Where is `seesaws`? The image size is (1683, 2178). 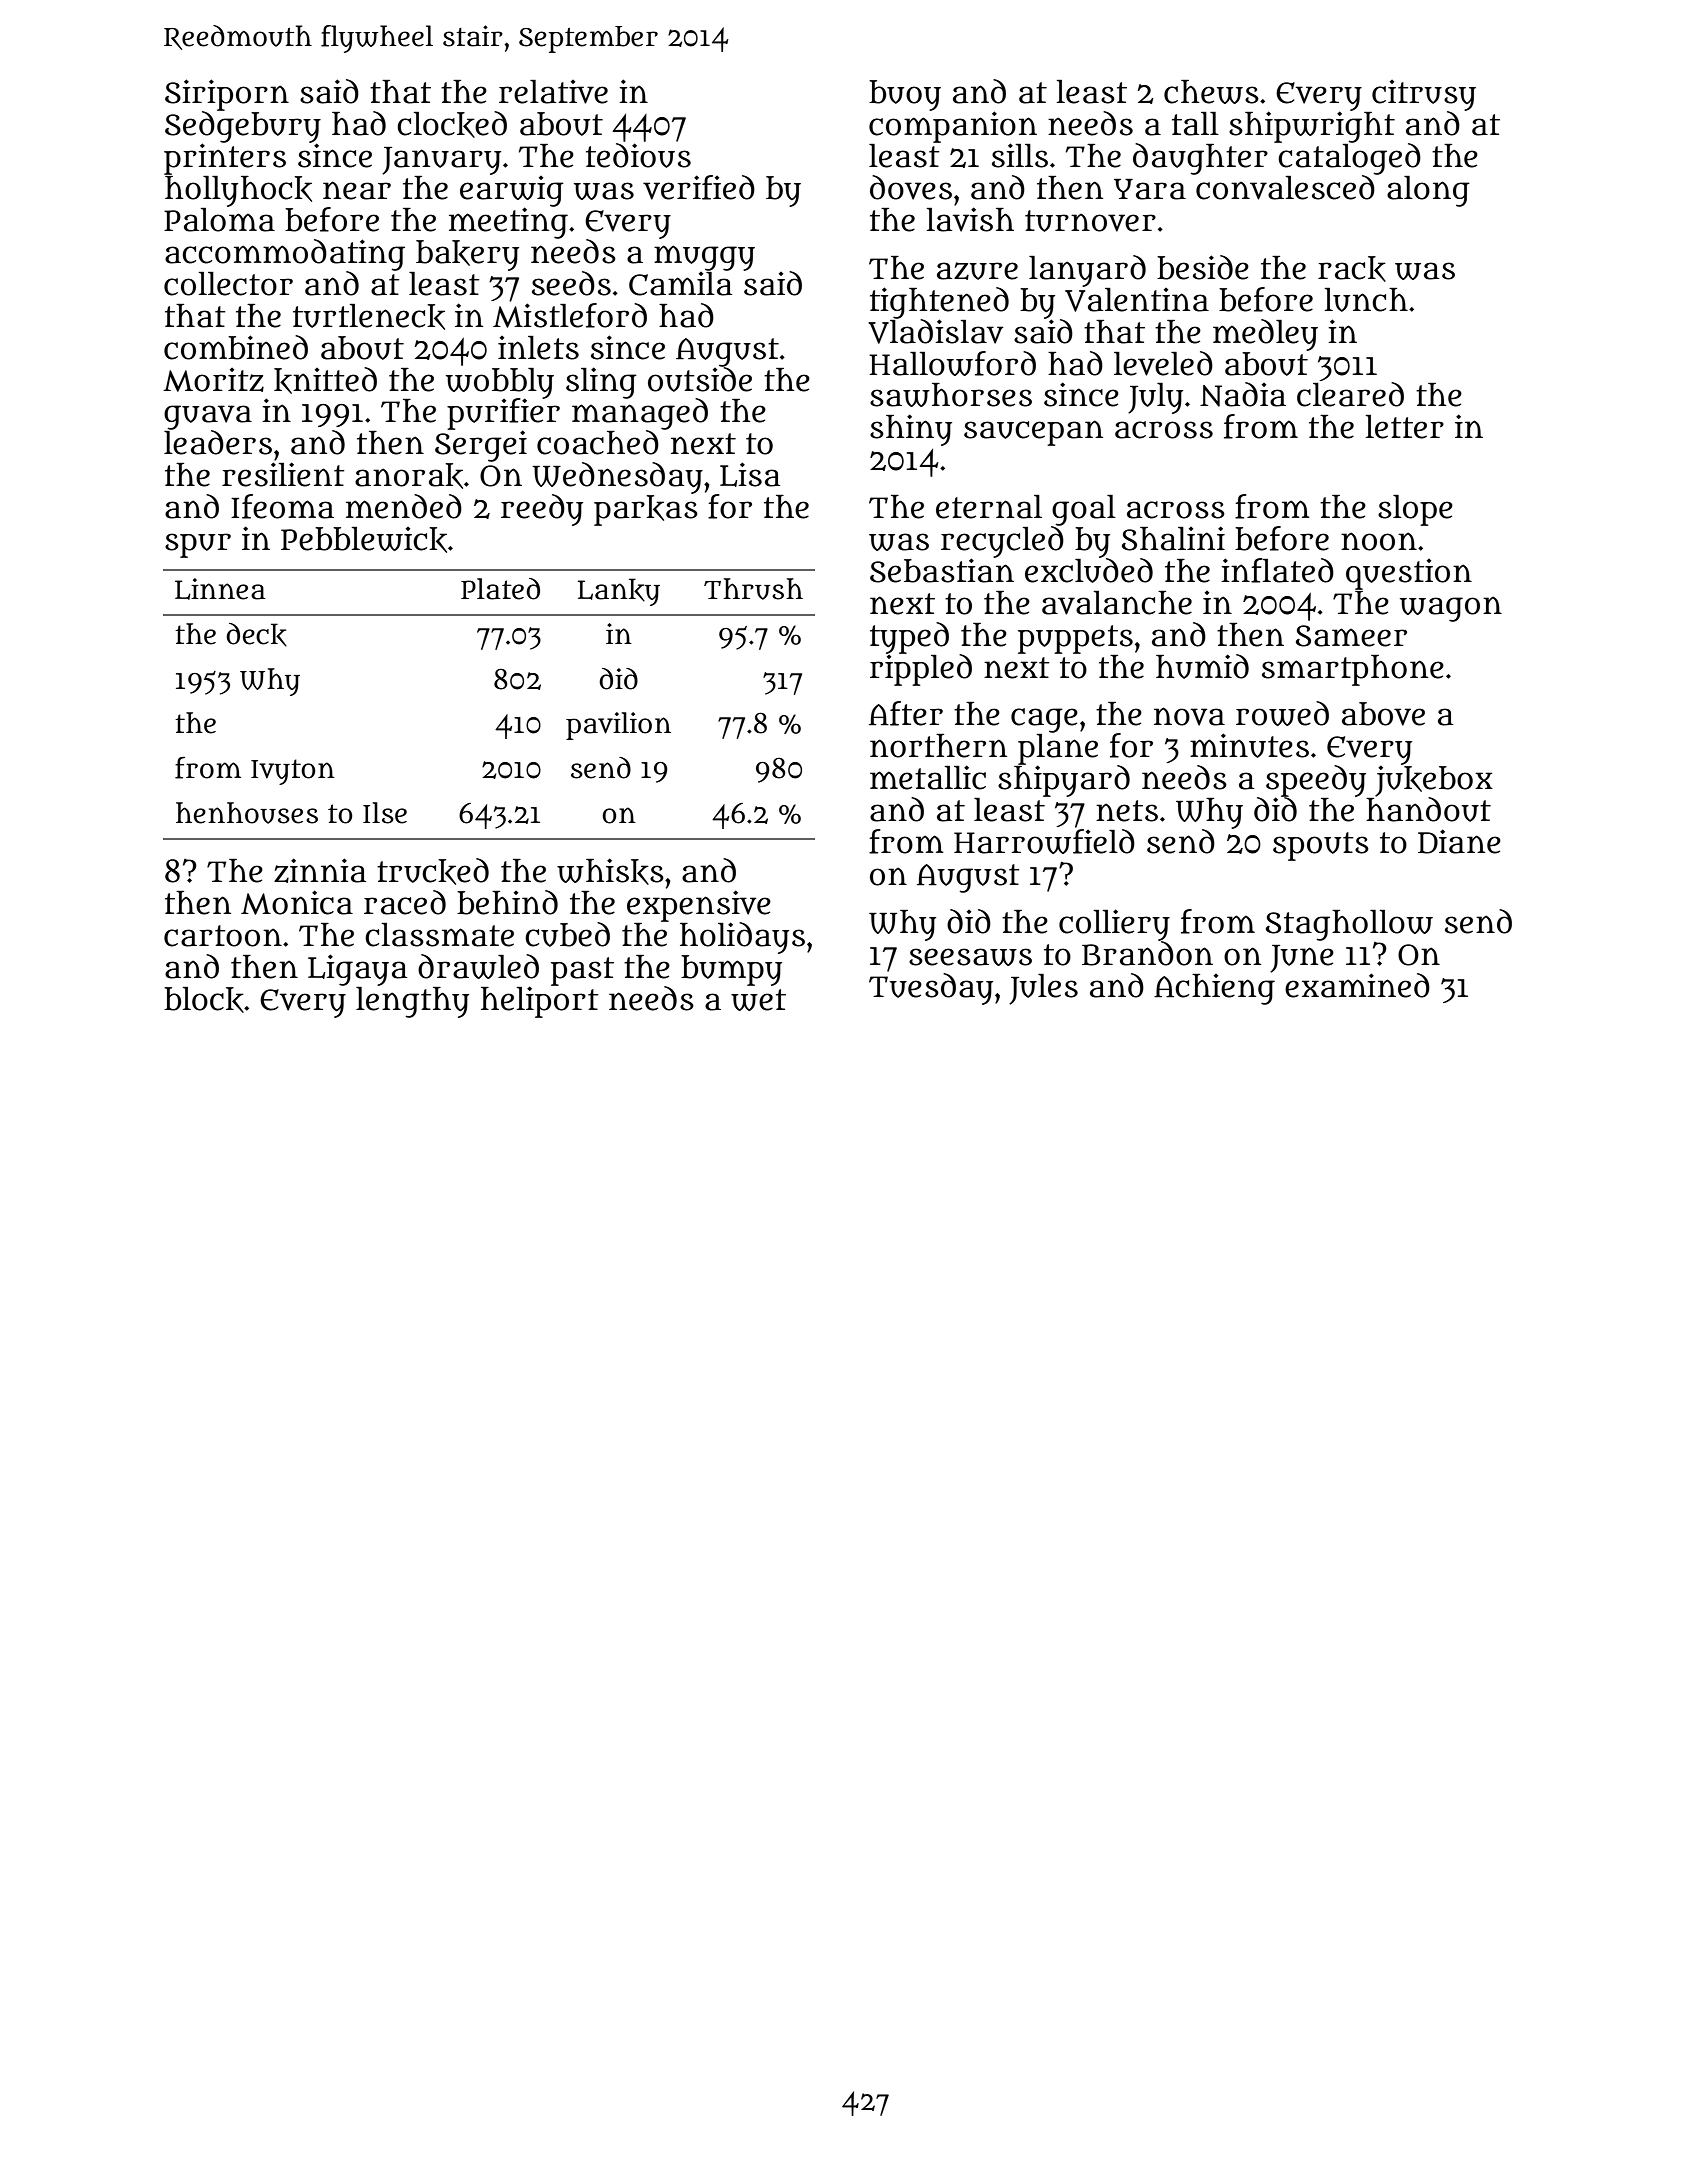
seesaws is located at coordinates (970, 957).
